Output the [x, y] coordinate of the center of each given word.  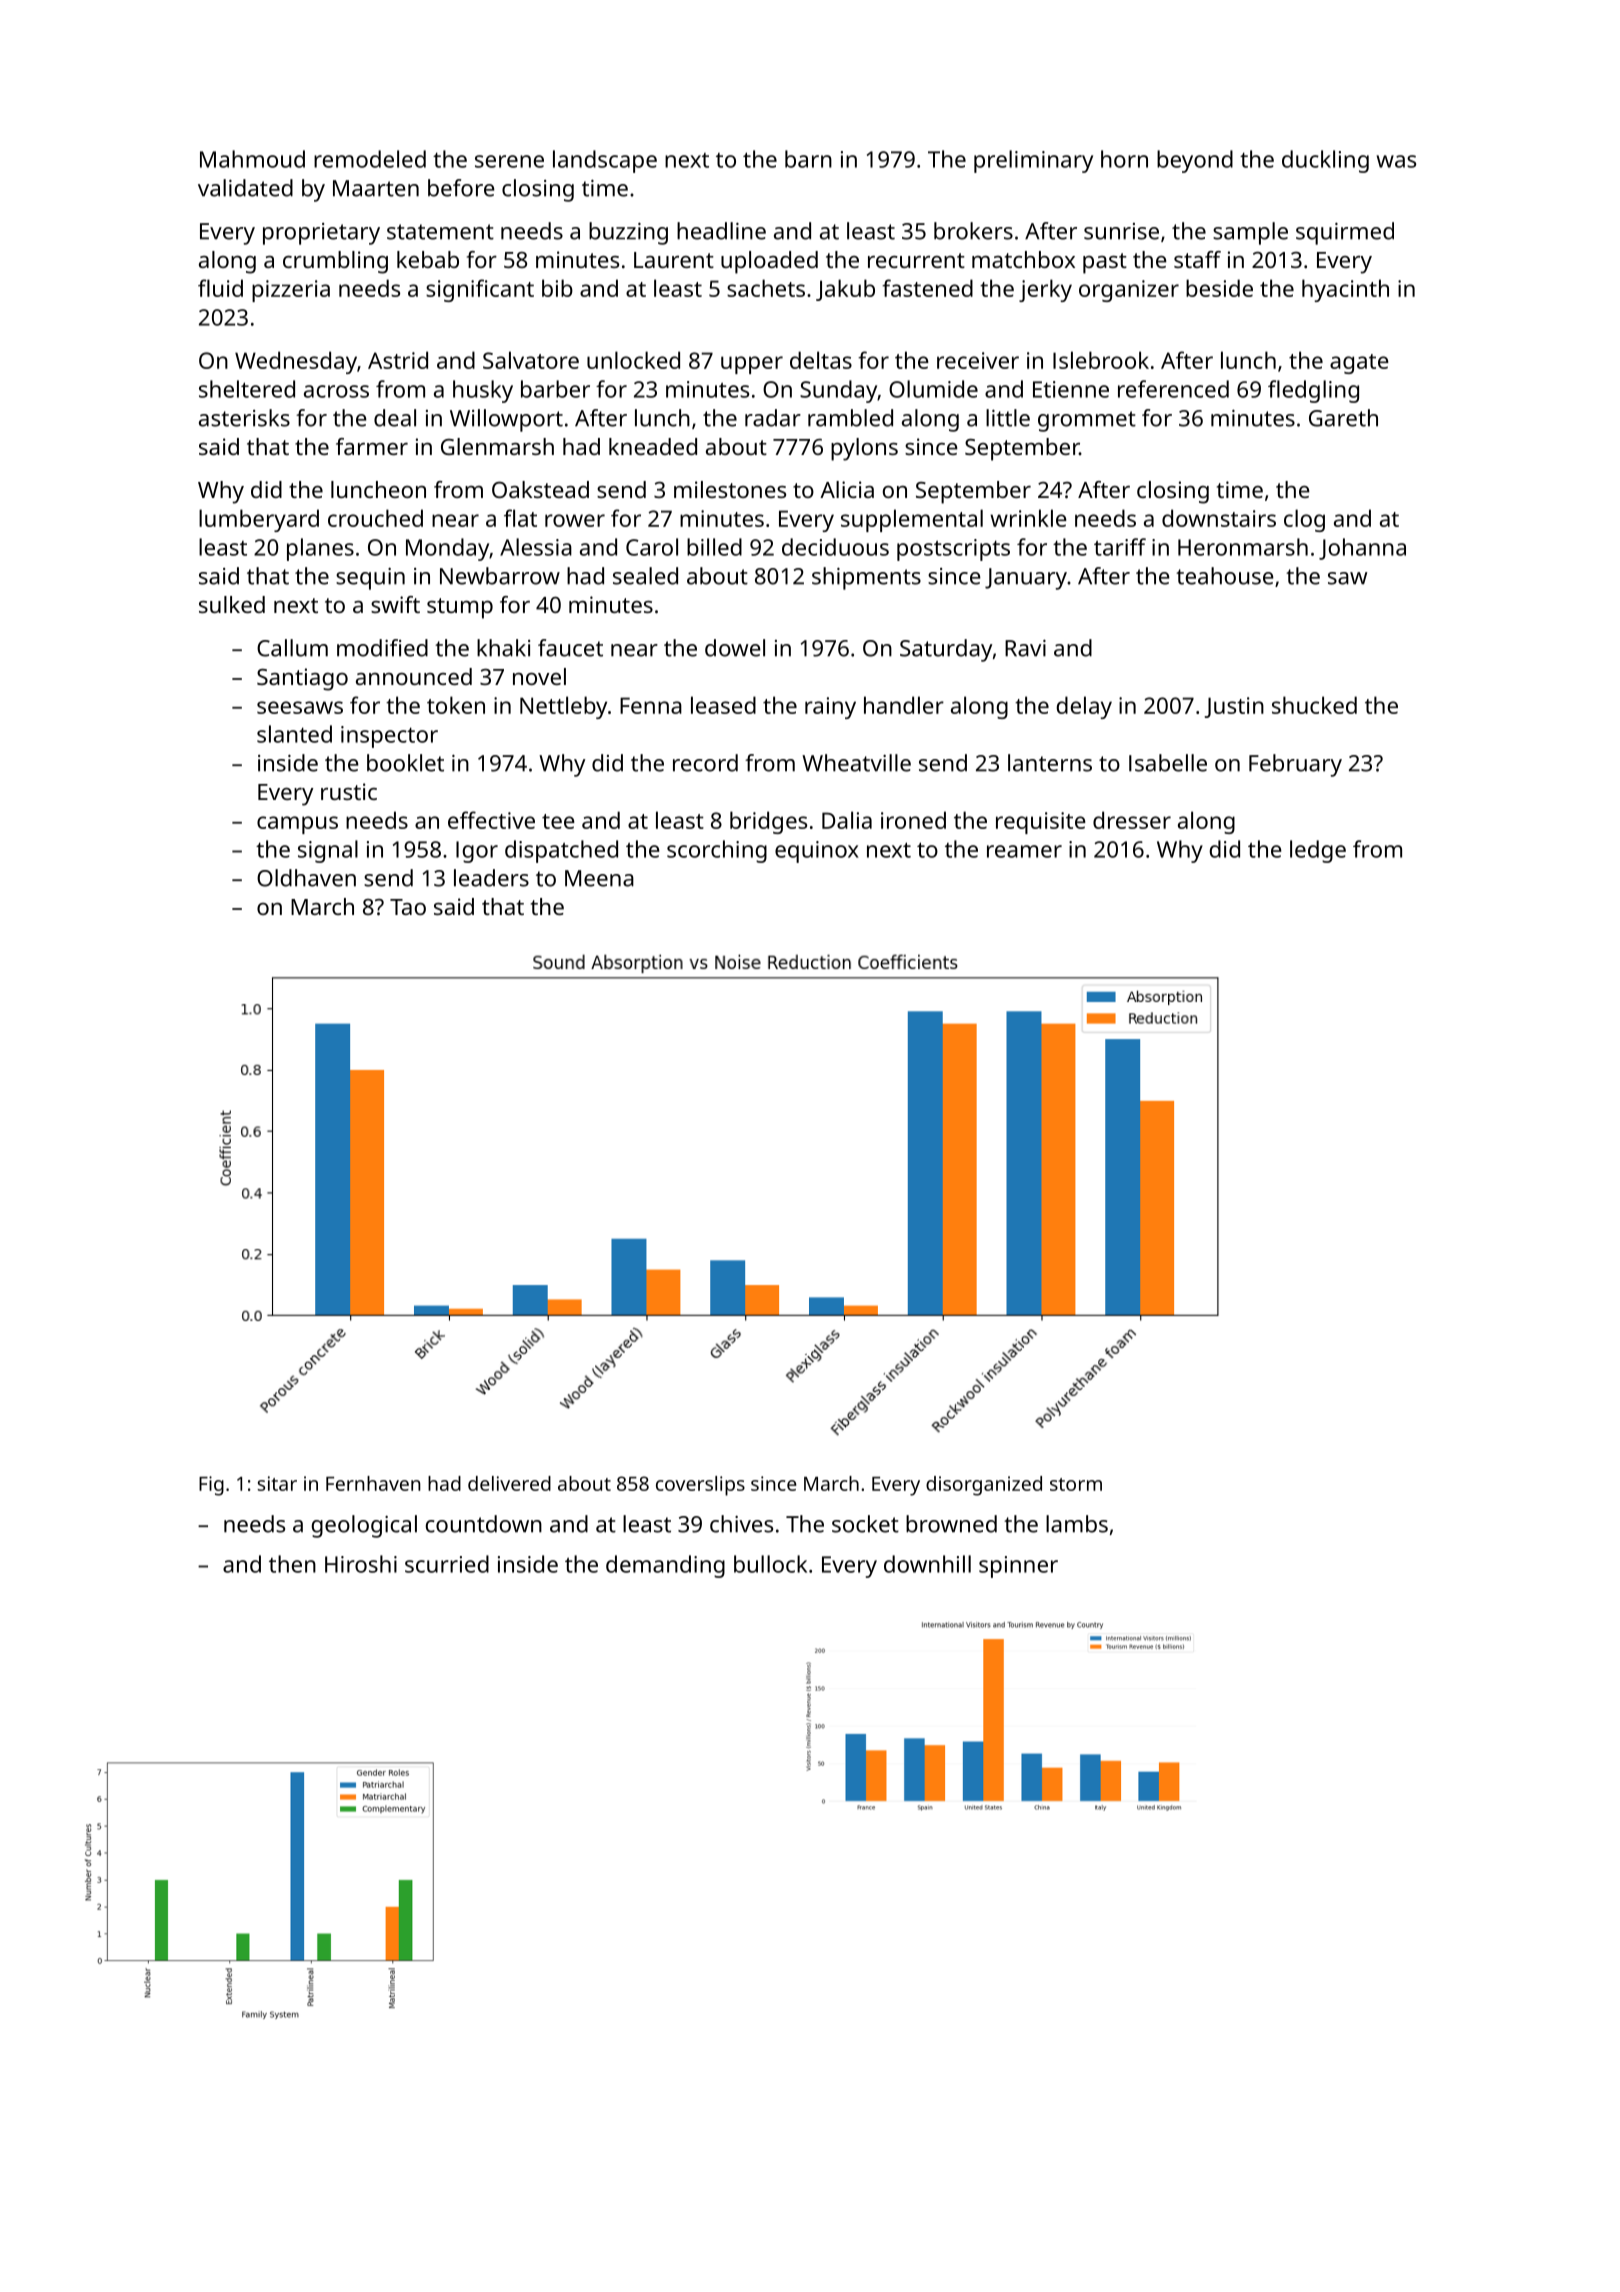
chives [741, 1524]
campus [297, 825]
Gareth [1343, 418]
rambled [850, 418]
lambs [1077, 1524]
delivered [509, 1483]
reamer [1024, 851]
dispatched [561, 851]
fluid [220, 288]
